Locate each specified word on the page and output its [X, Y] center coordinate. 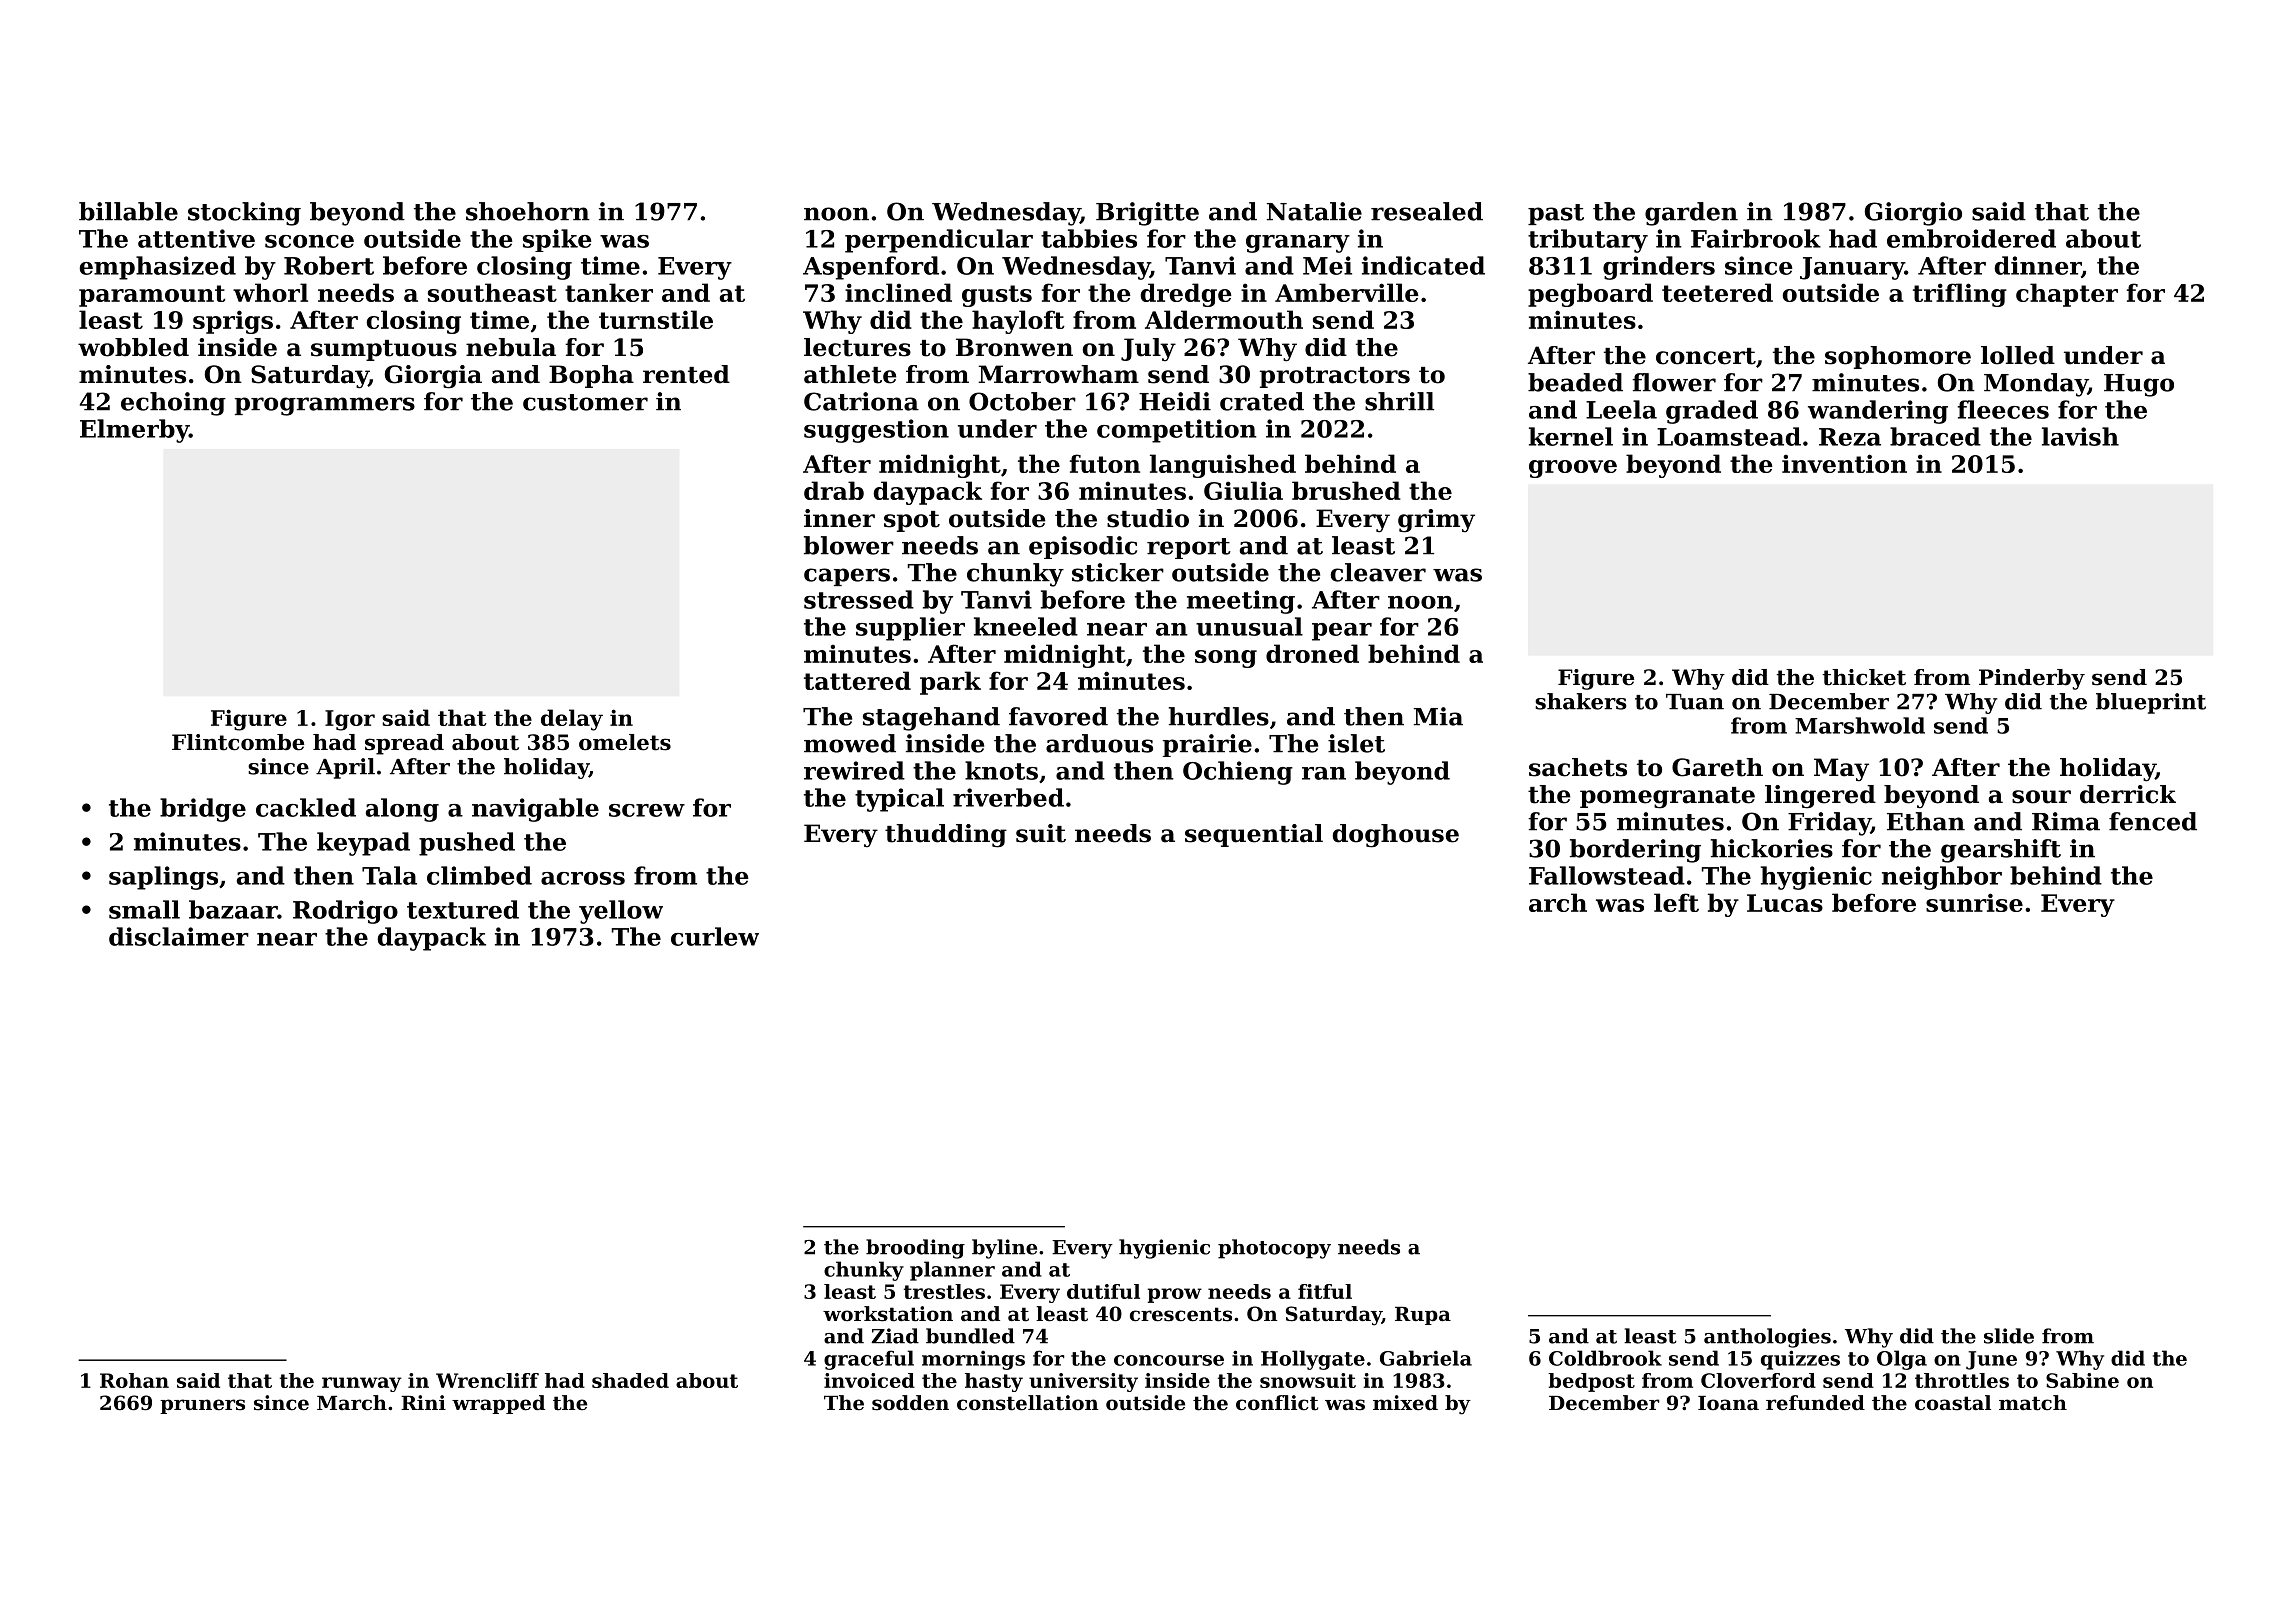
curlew [715, 936]
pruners [202, 1406]
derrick [2128, 794]
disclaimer [179, 936]
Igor [350, 720]
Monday [2036, 385]
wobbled [133, 347]
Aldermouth [1224, 319]
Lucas [1785, 903]
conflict [1277, 1403]
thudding [946, 836]
